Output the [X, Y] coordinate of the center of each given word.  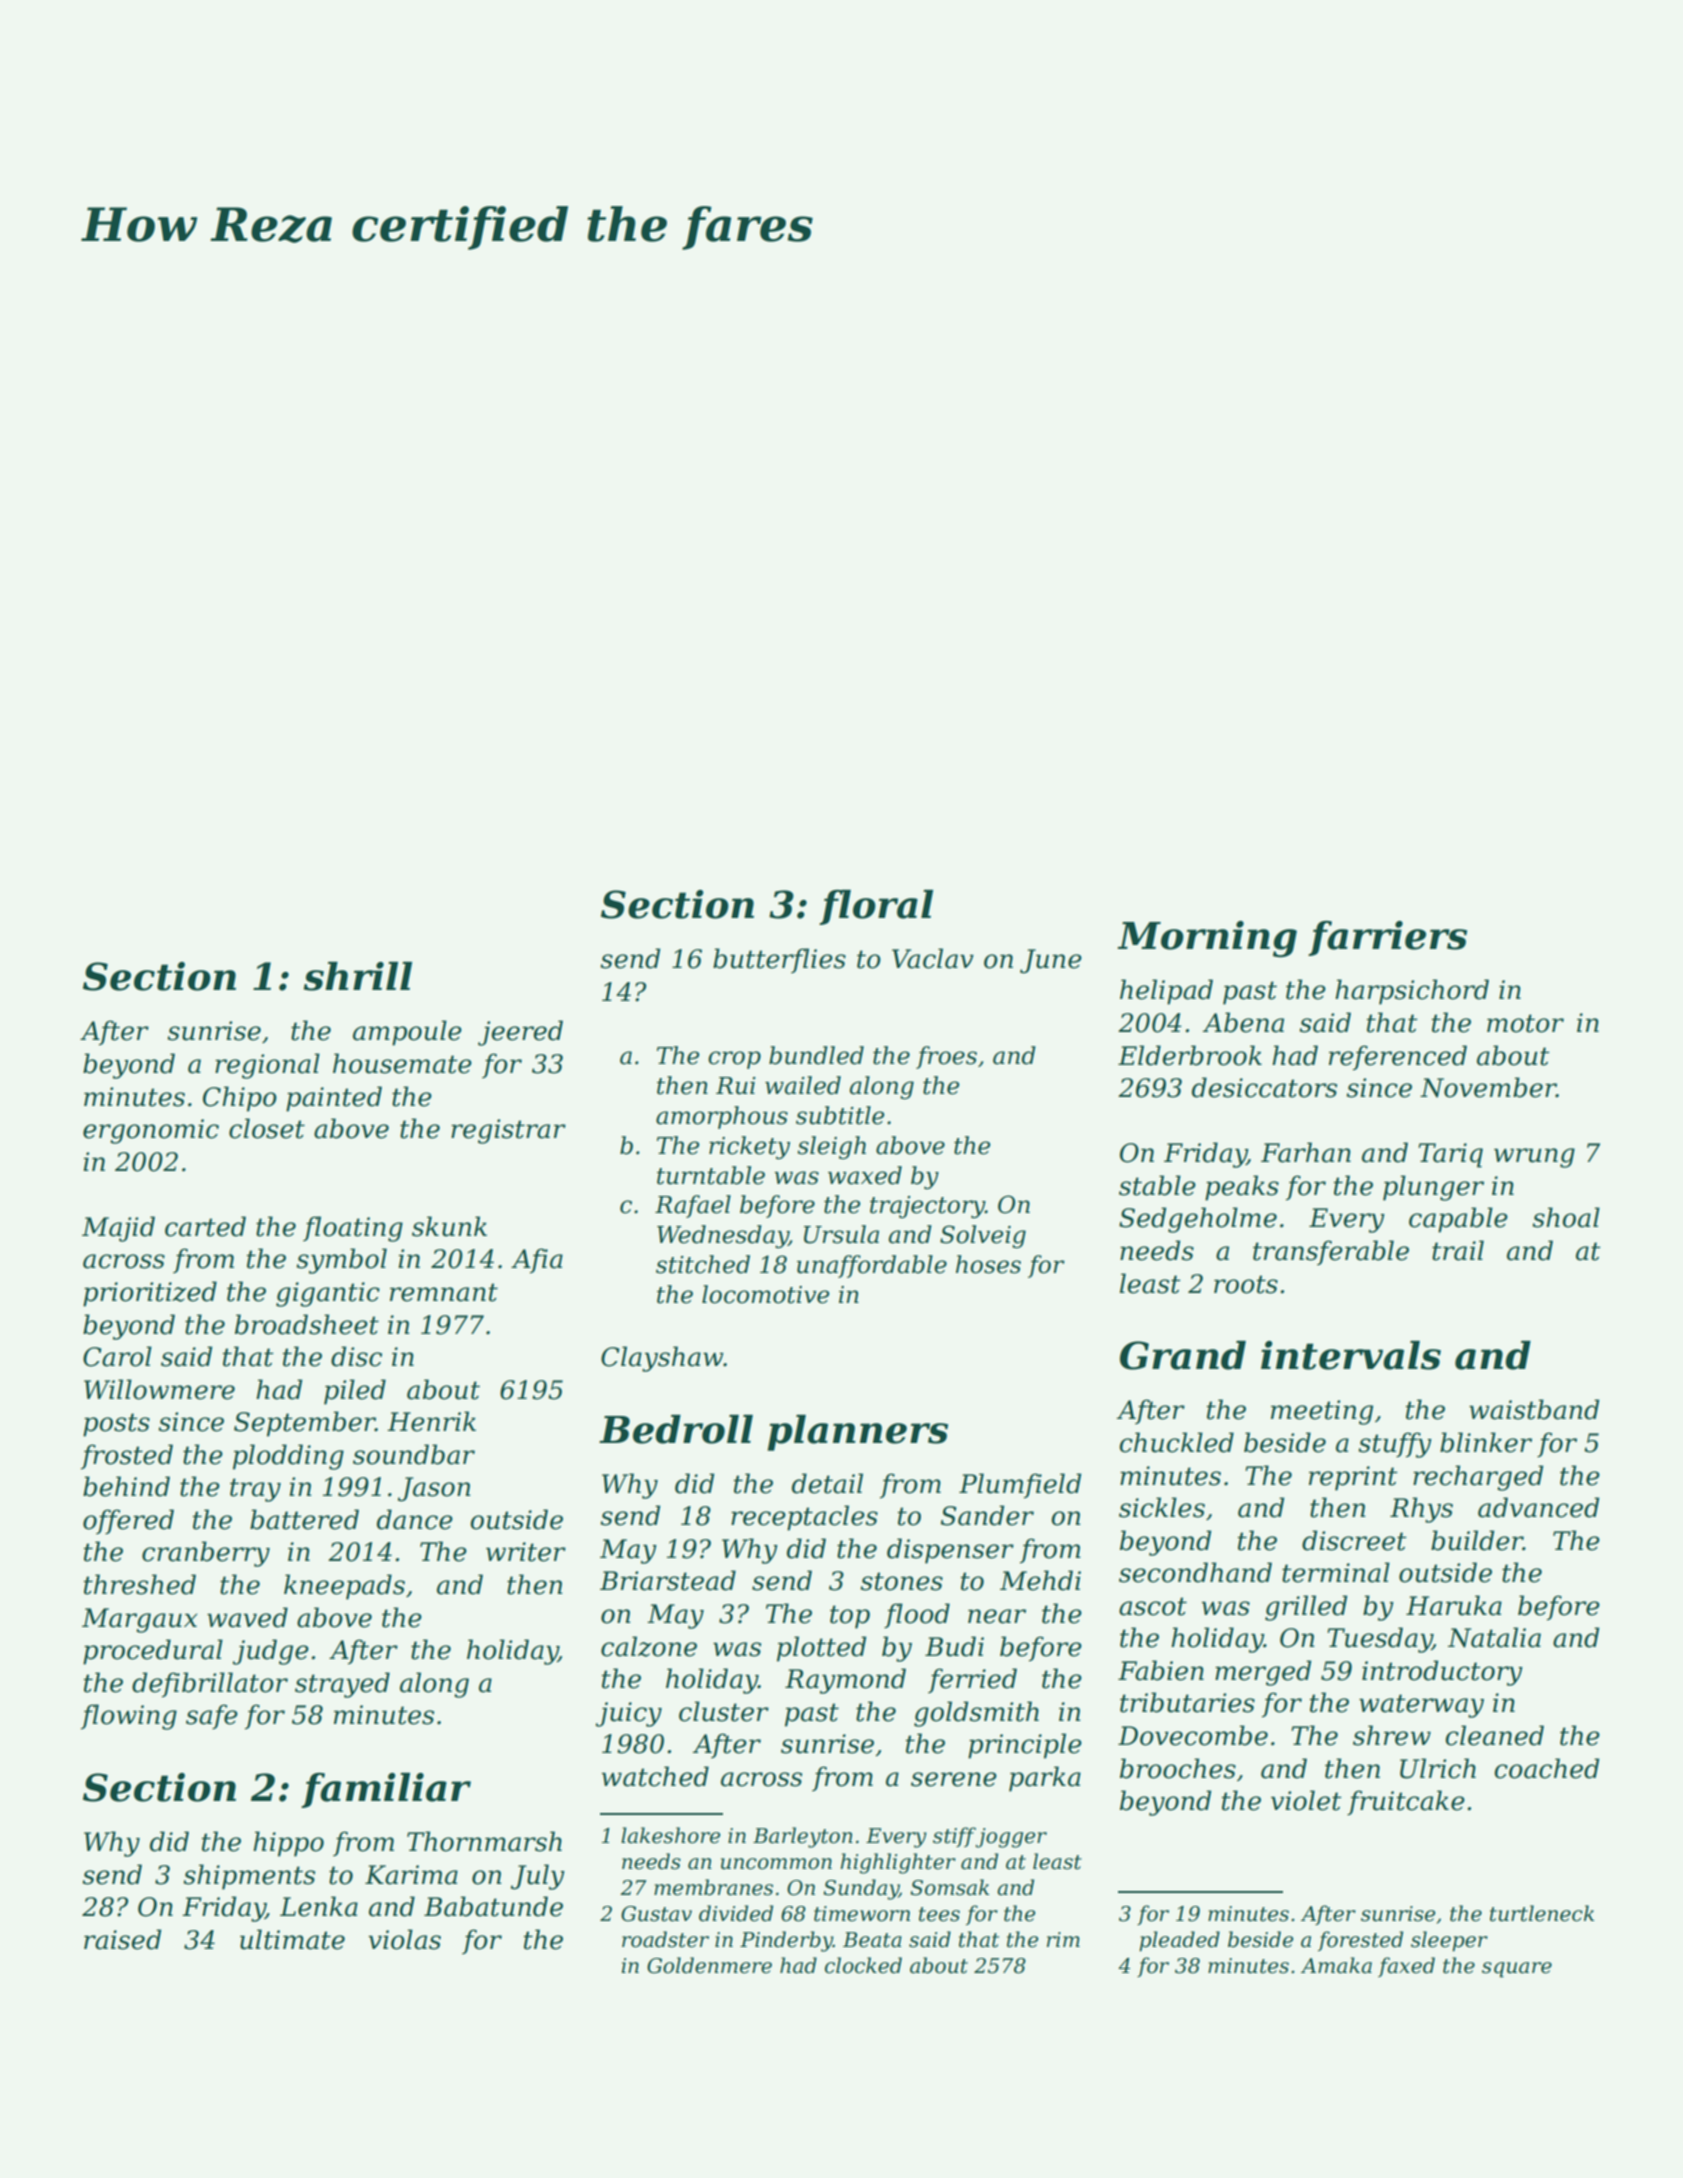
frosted [127, 1457]
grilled [1306, 1608]
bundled [816, 1055]
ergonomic [151, 1131]
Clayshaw [662, 1359]
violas [404, 1939]
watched [655, 1776]
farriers [1387, 938]
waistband [1534, 1409]
